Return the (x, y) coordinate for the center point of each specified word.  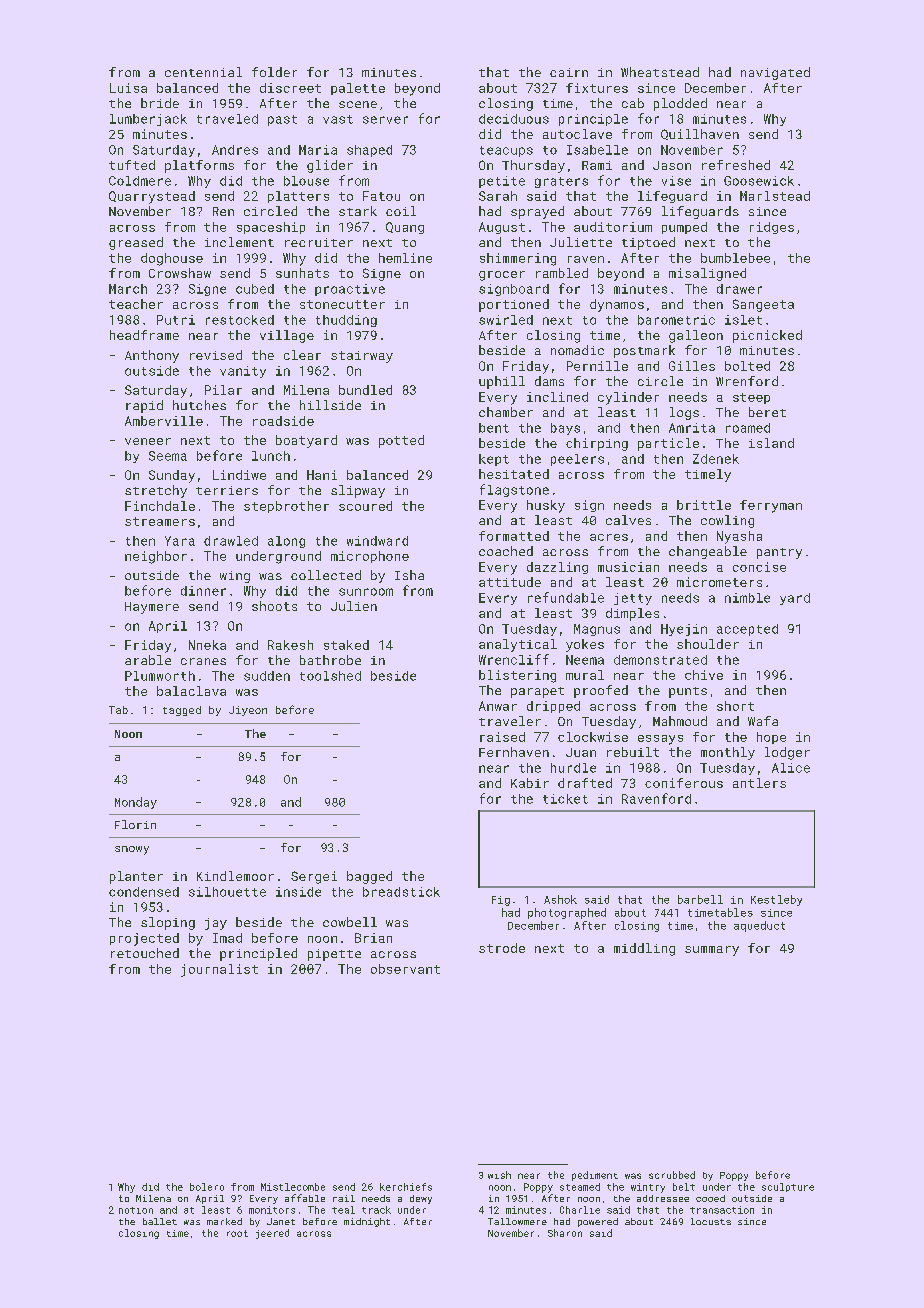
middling (644, 949)
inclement (239, 242)
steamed (580, 1187)
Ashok (560, 899)
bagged (369, 877)
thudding (346, 321)
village (287, 336)
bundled (365, 390)
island (771, 443)
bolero (207, 1187)
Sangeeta (763, 305)
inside (298, 892)
